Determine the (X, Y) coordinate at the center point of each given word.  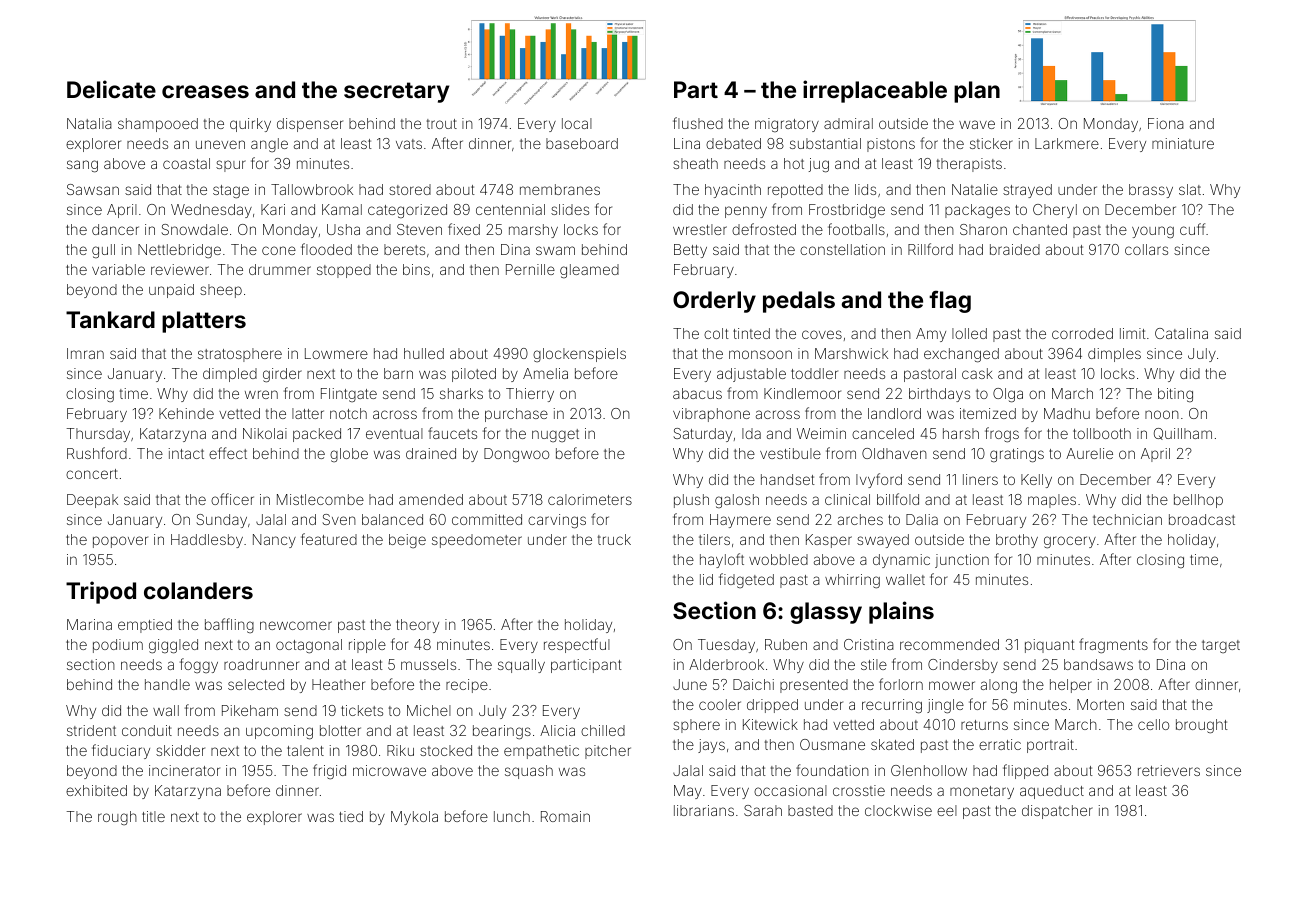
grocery (1070, 542)
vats (409, 144)
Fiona (1166, 123)
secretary (396, 92)
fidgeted (746, 580)
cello (1153, 724)
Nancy (274, 541)
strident (91, 730)
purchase (516, 415)
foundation (832, 770)
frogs (1002, 435)
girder (282, 375)
